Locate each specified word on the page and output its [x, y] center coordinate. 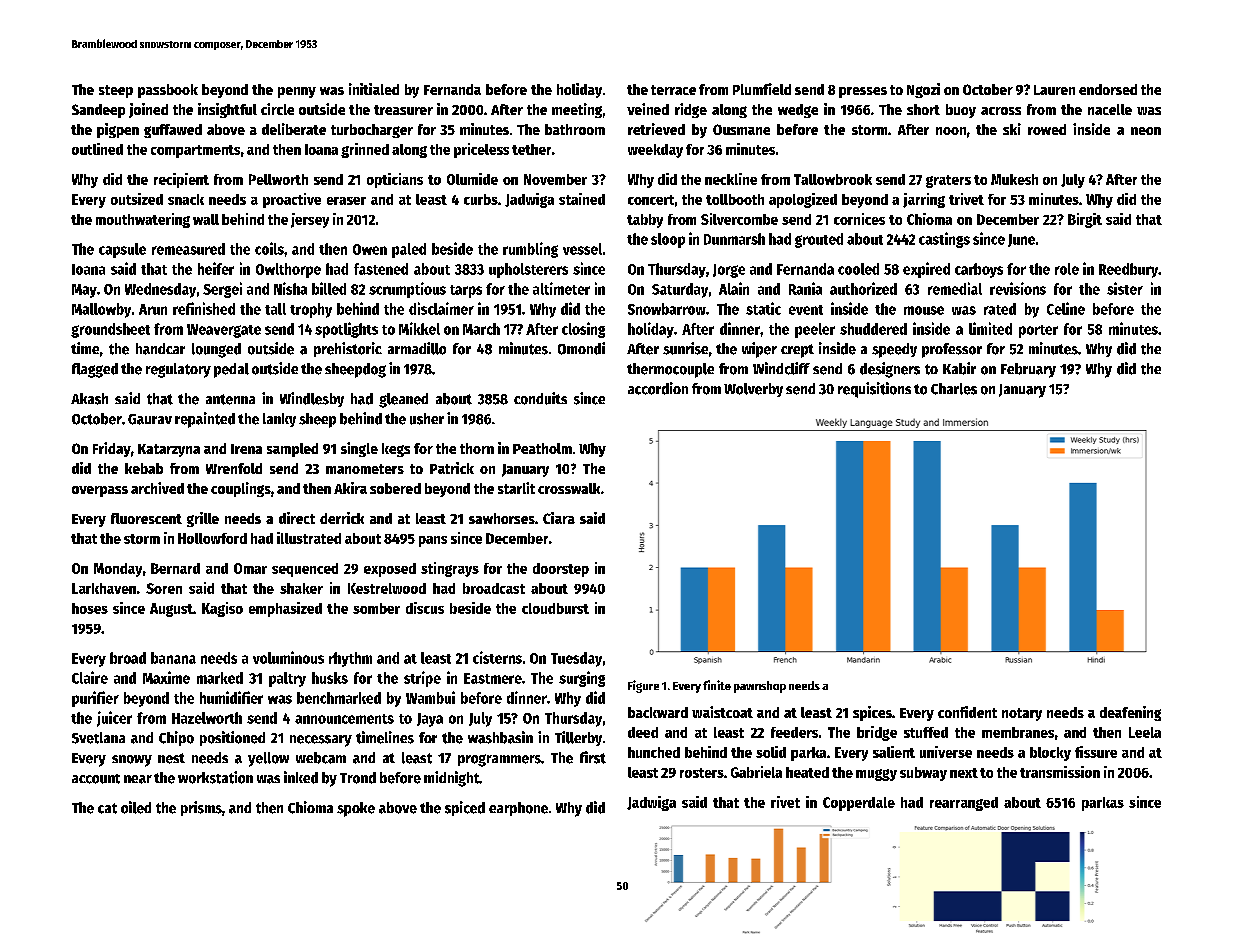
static [763, 308]
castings [944, 240]
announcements [344, 719]
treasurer [403, 110]
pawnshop [760, 687]
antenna [230, 399]
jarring [924, 200]
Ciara [559, 518]
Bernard [175, 568]
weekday [655, 151]
